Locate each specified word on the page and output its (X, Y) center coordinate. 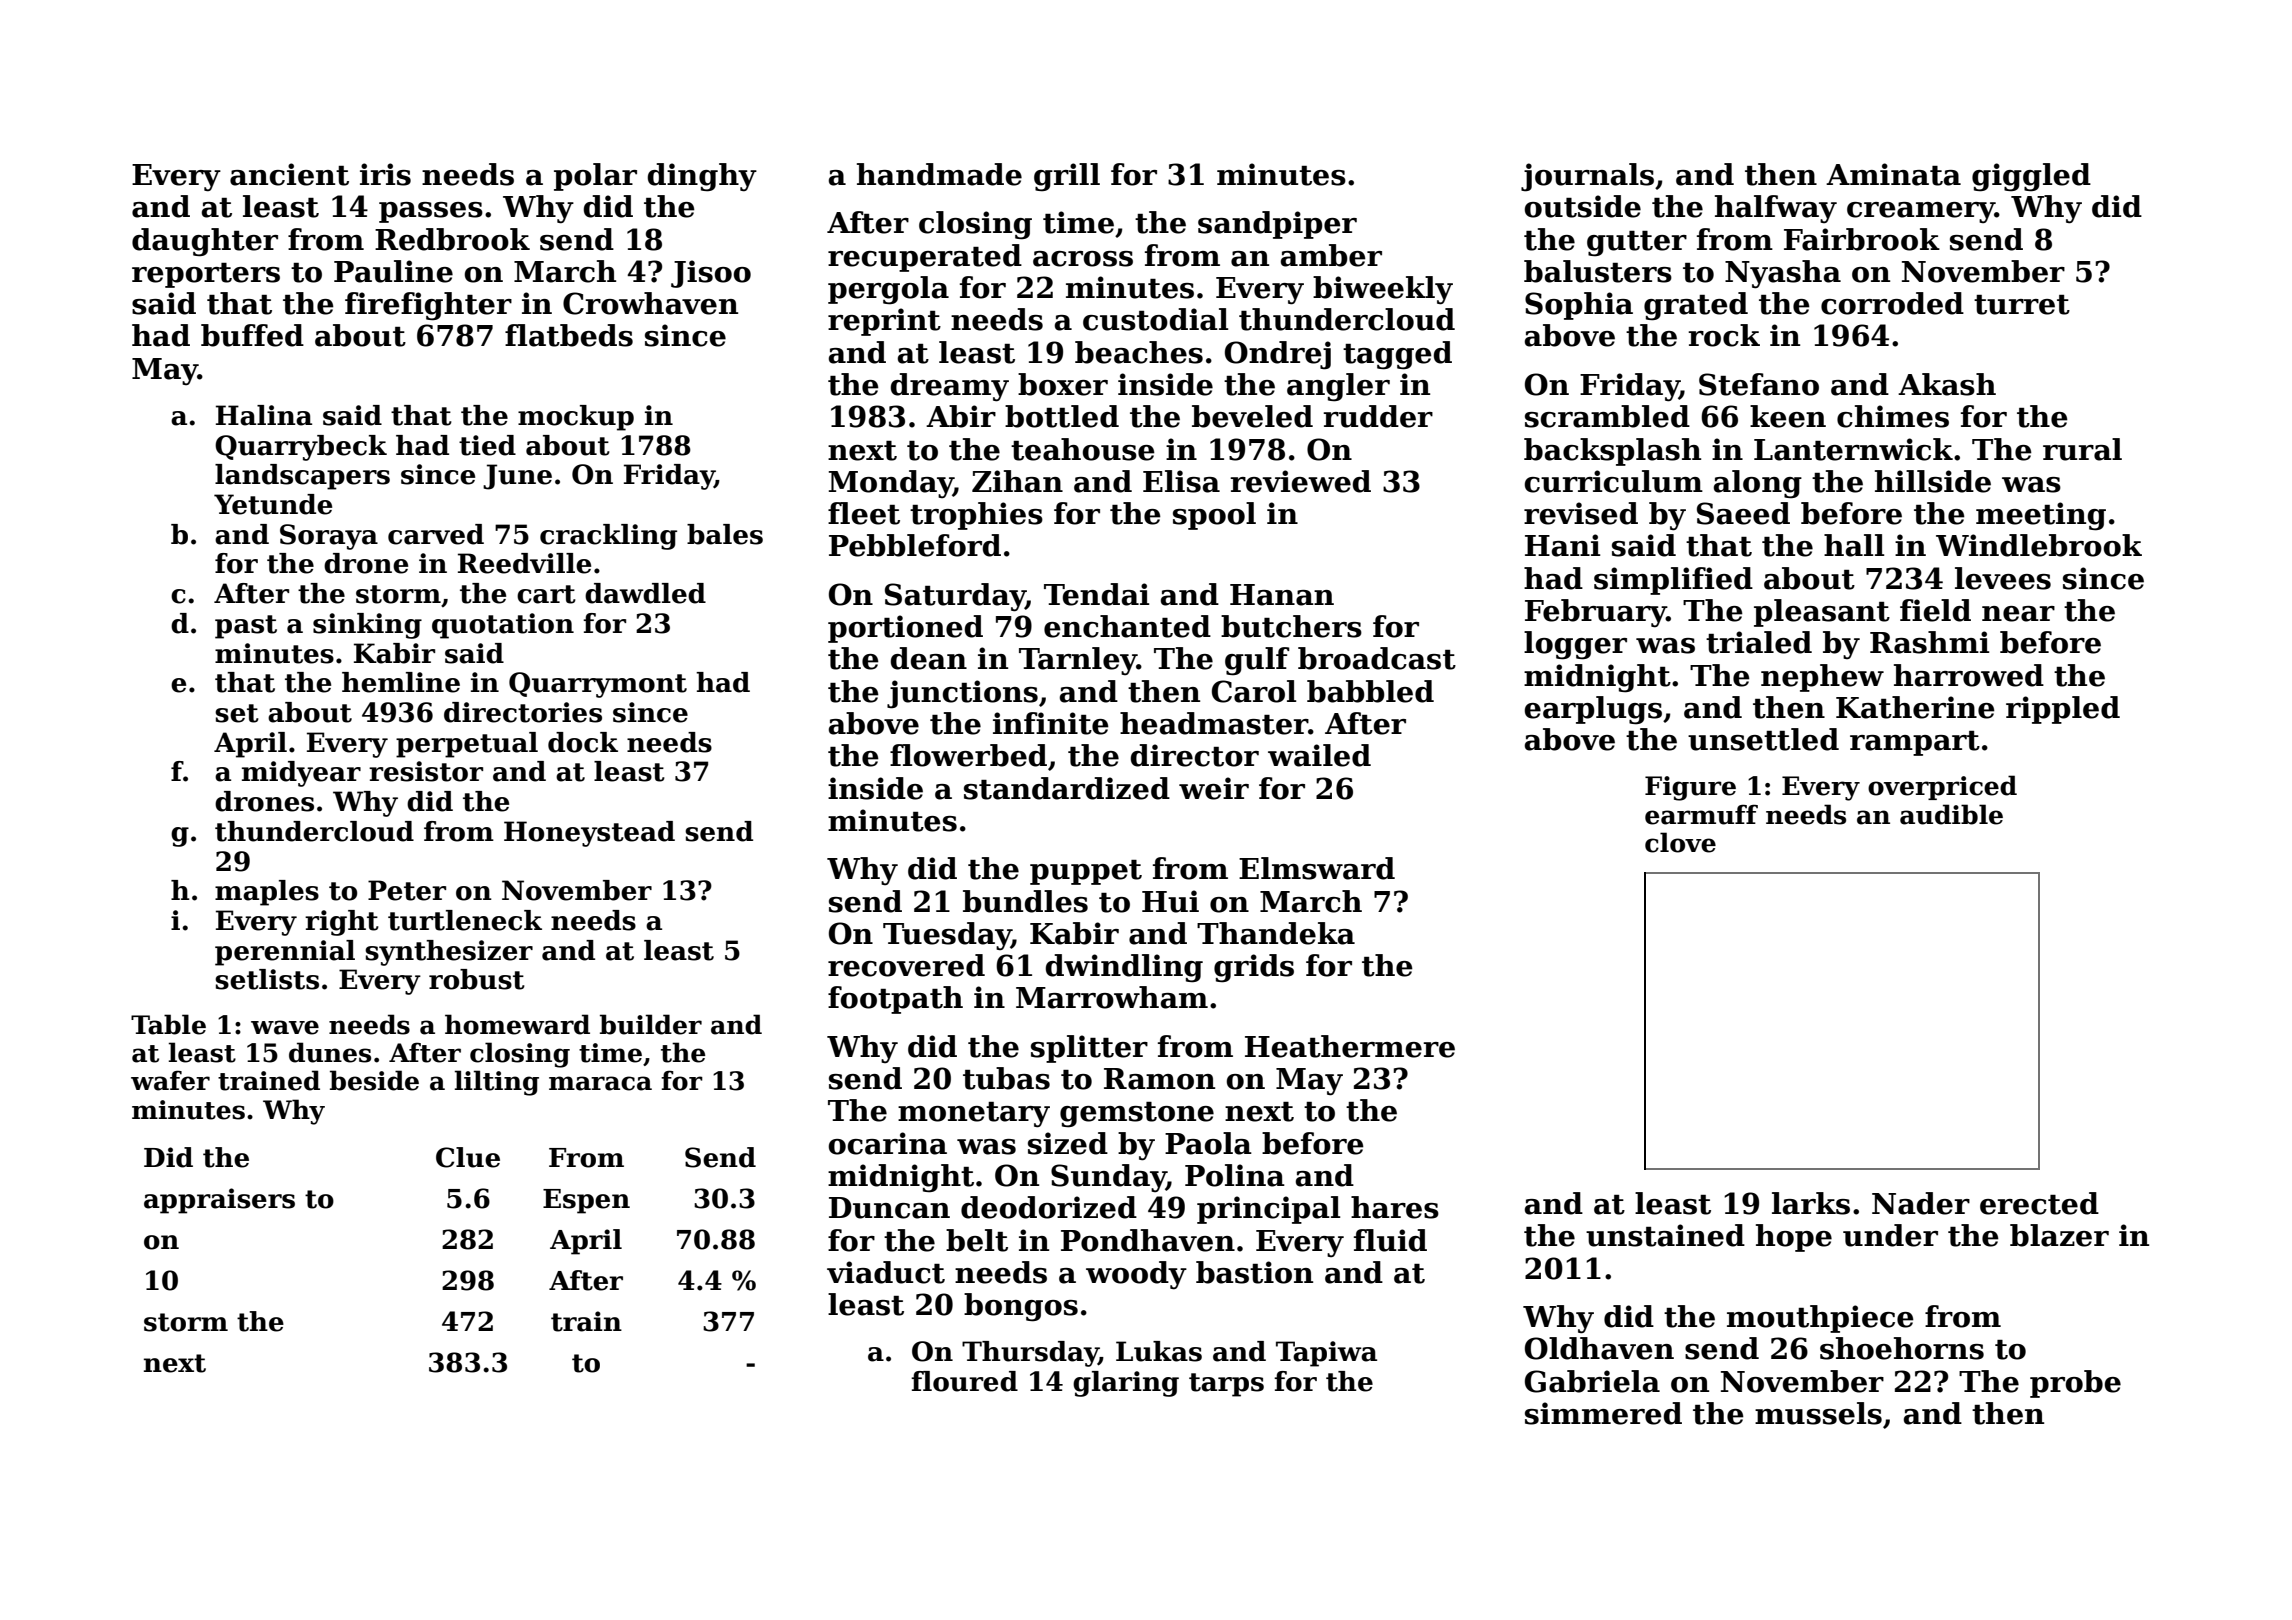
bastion (1254, 1272)
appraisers (219, 1201)
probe (2075, 1384)
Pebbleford (915, 545)
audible (1951, 814)
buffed (252, 335)
